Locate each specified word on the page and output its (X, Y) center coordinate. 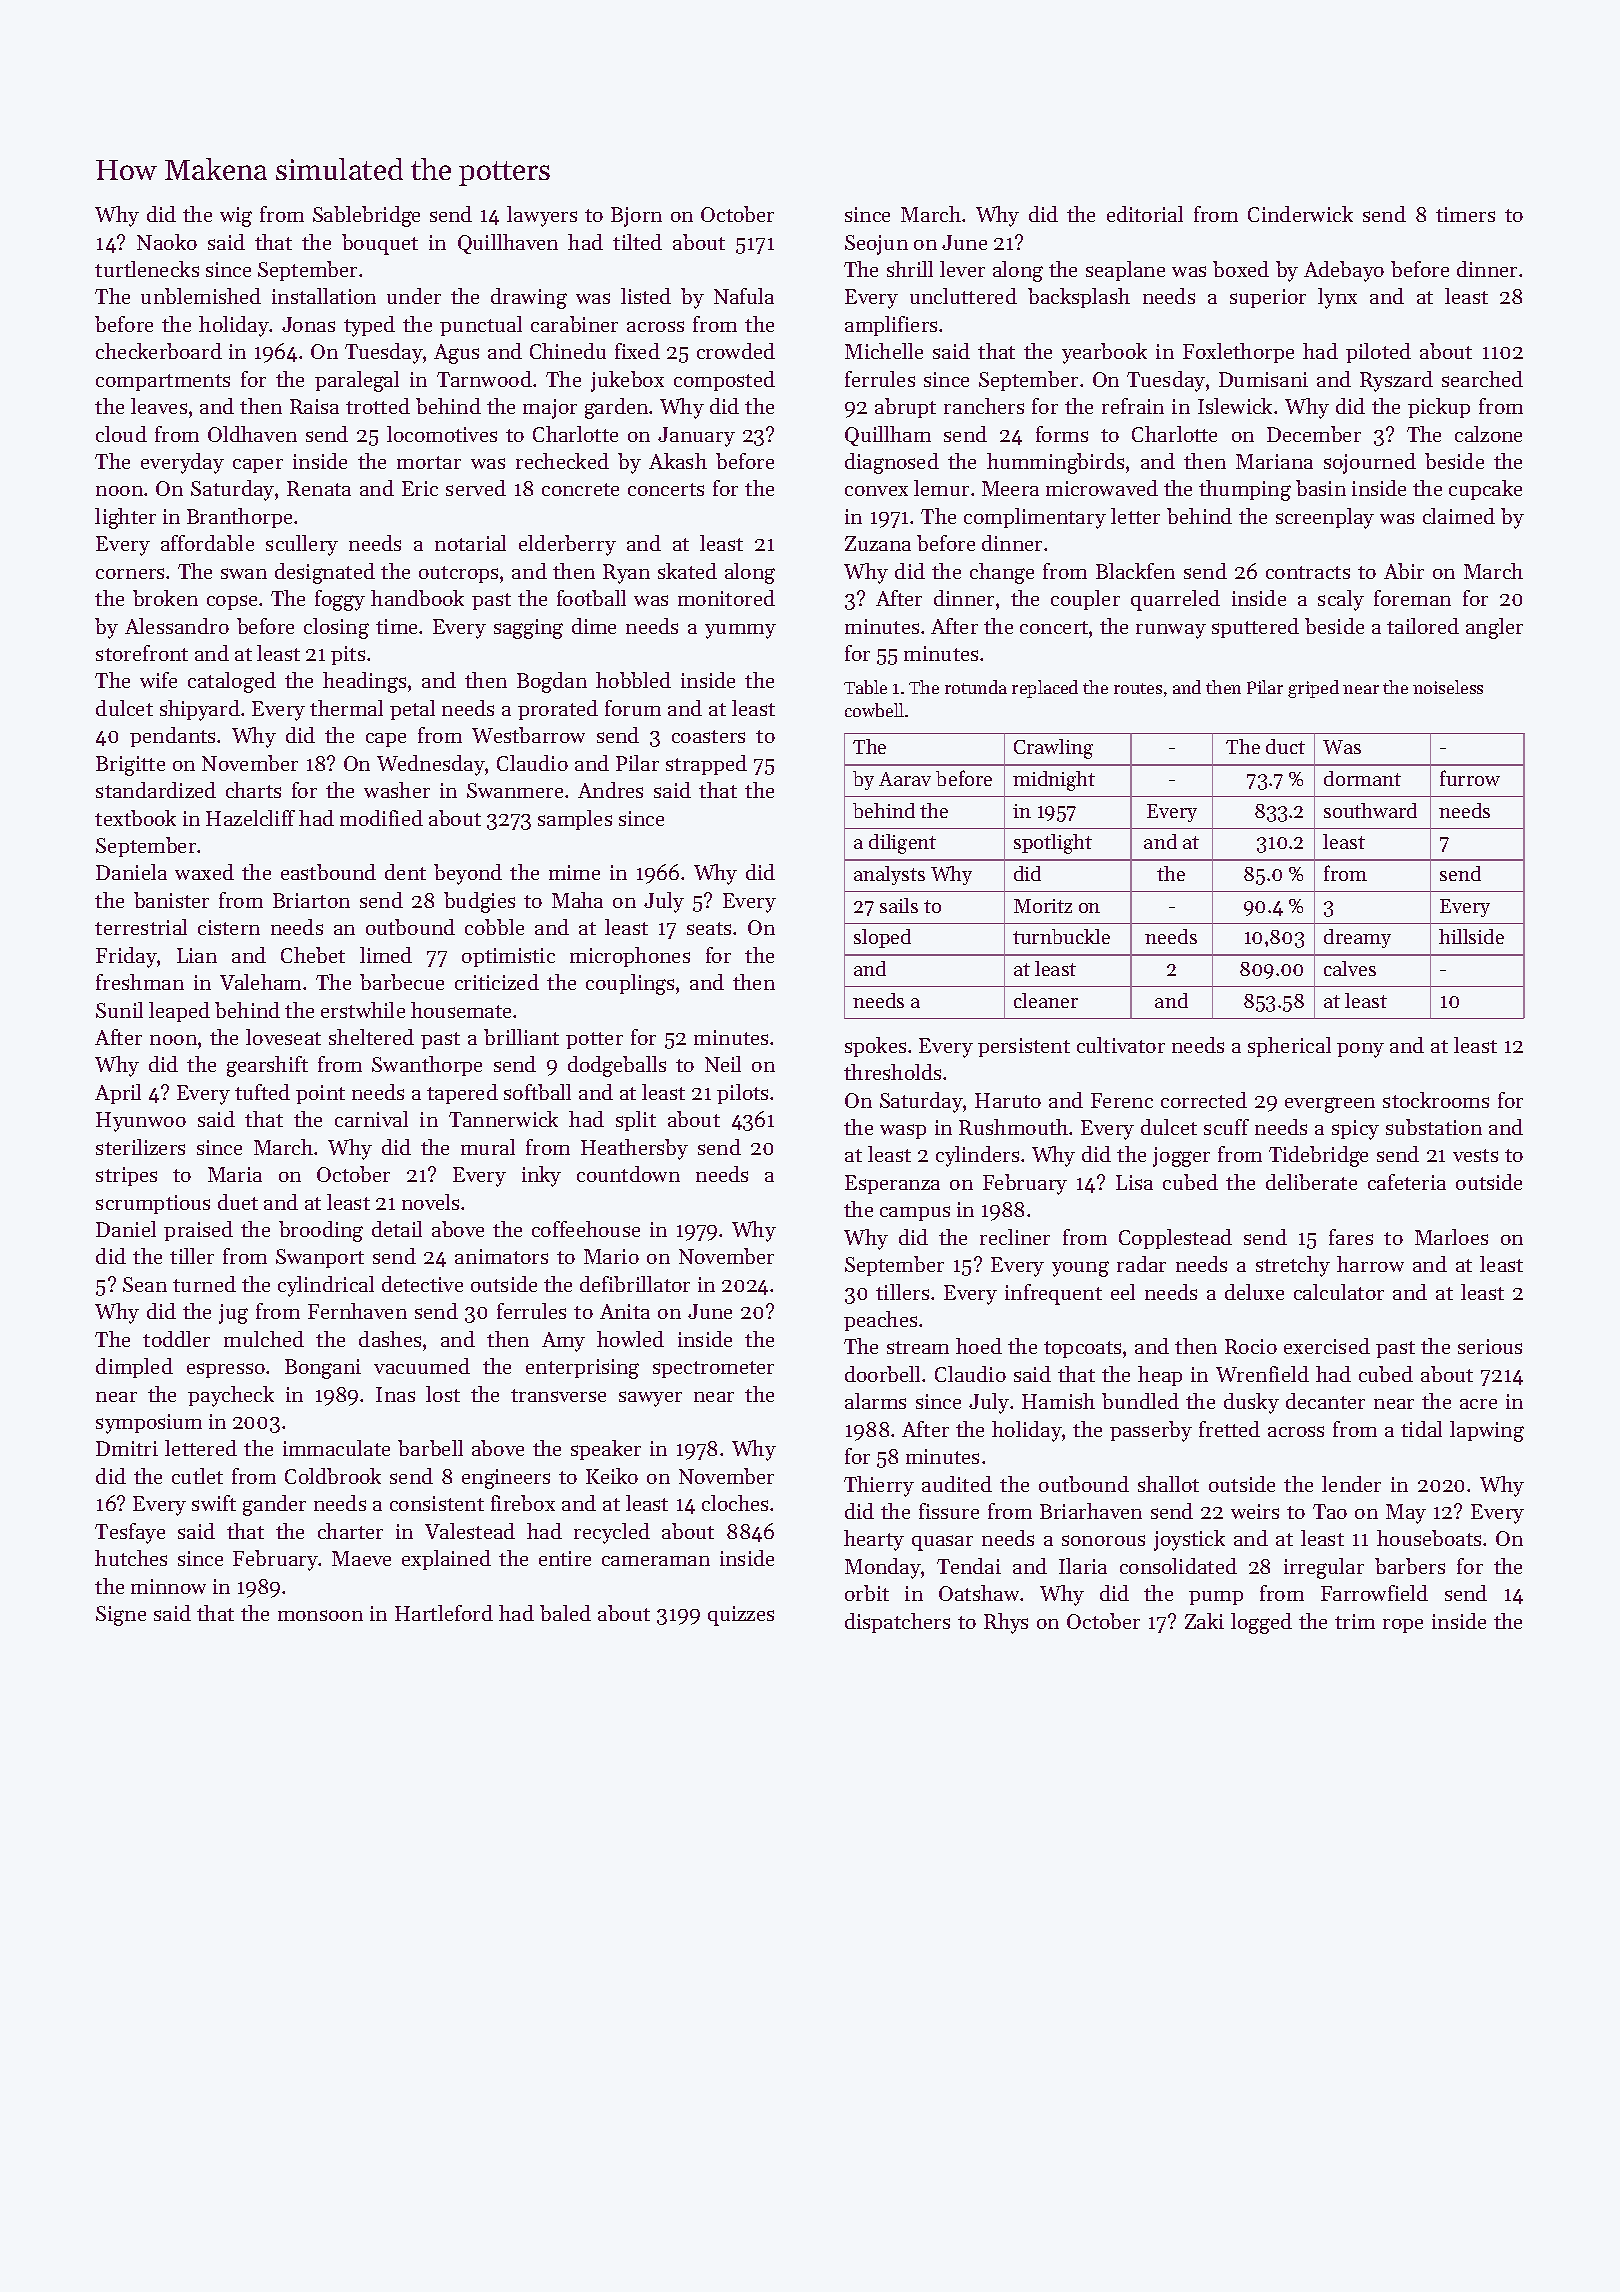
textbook (135, 818)
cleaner (1046, 1000)
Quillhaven (508, 244)
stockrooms (1436, 1100)
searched (1482, 379)
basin (1321, 488)
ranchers (984, 406)
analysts (889, 875)
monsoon (320, 1615)
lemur (941, 488)
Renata (319, 488)
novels (430, 1202)
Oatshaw (980, 1593)
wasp (903, 1131)
